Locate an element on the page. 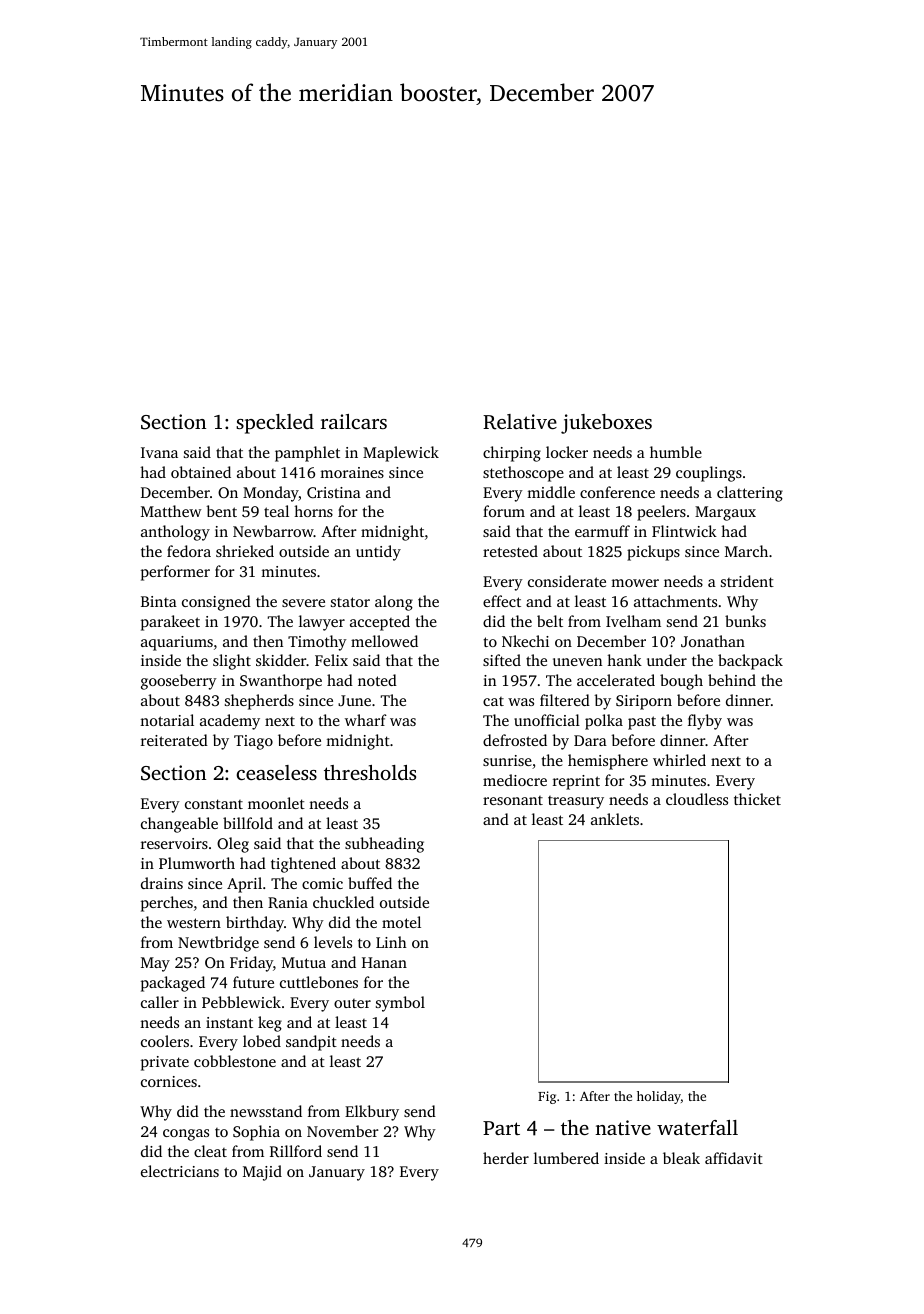 The height and width of the document is (1314, 924). Majid is located at coordinates (262, 1173).
